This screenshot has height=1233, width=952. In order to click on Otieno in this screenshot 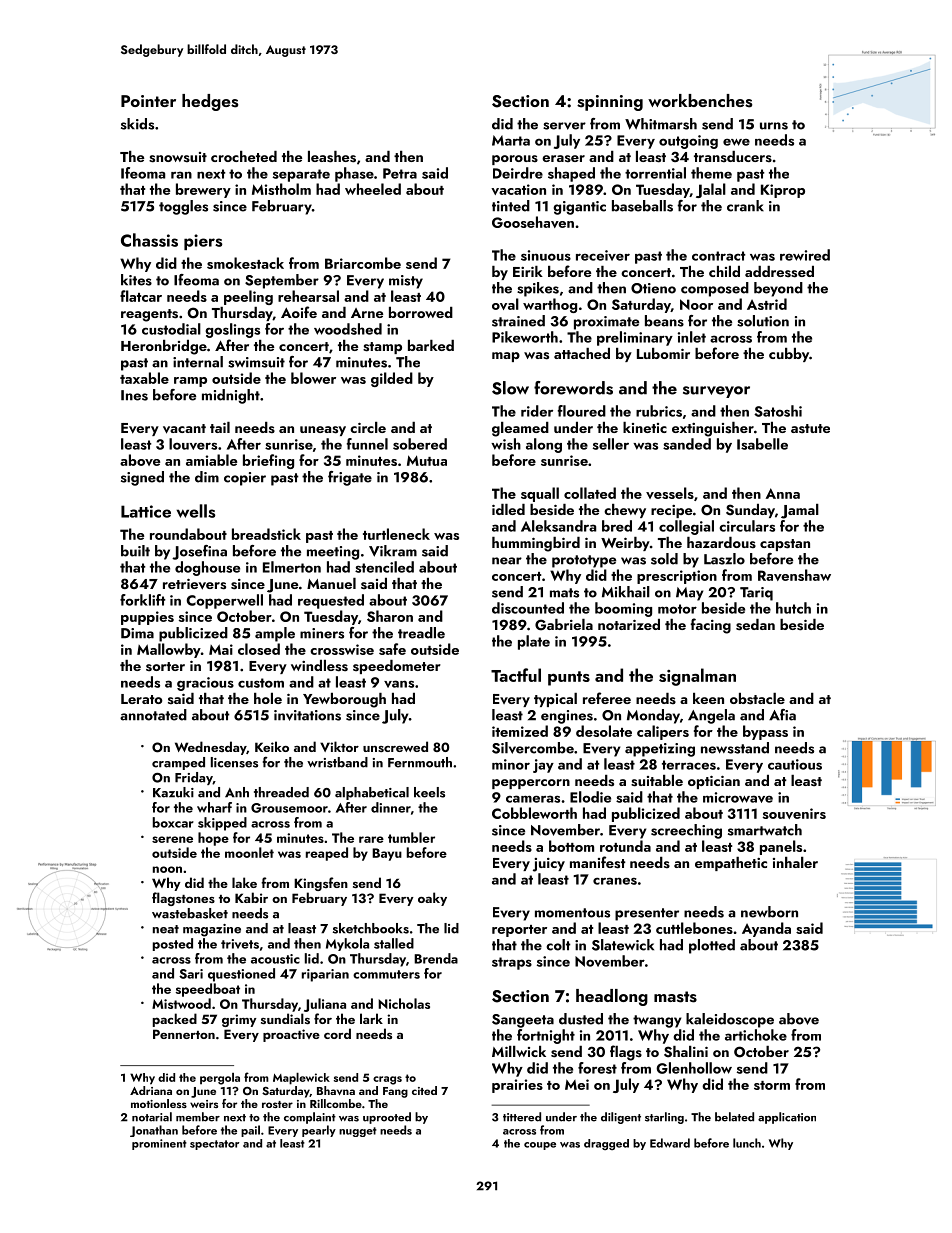, I will do `click(653, 288)`.
